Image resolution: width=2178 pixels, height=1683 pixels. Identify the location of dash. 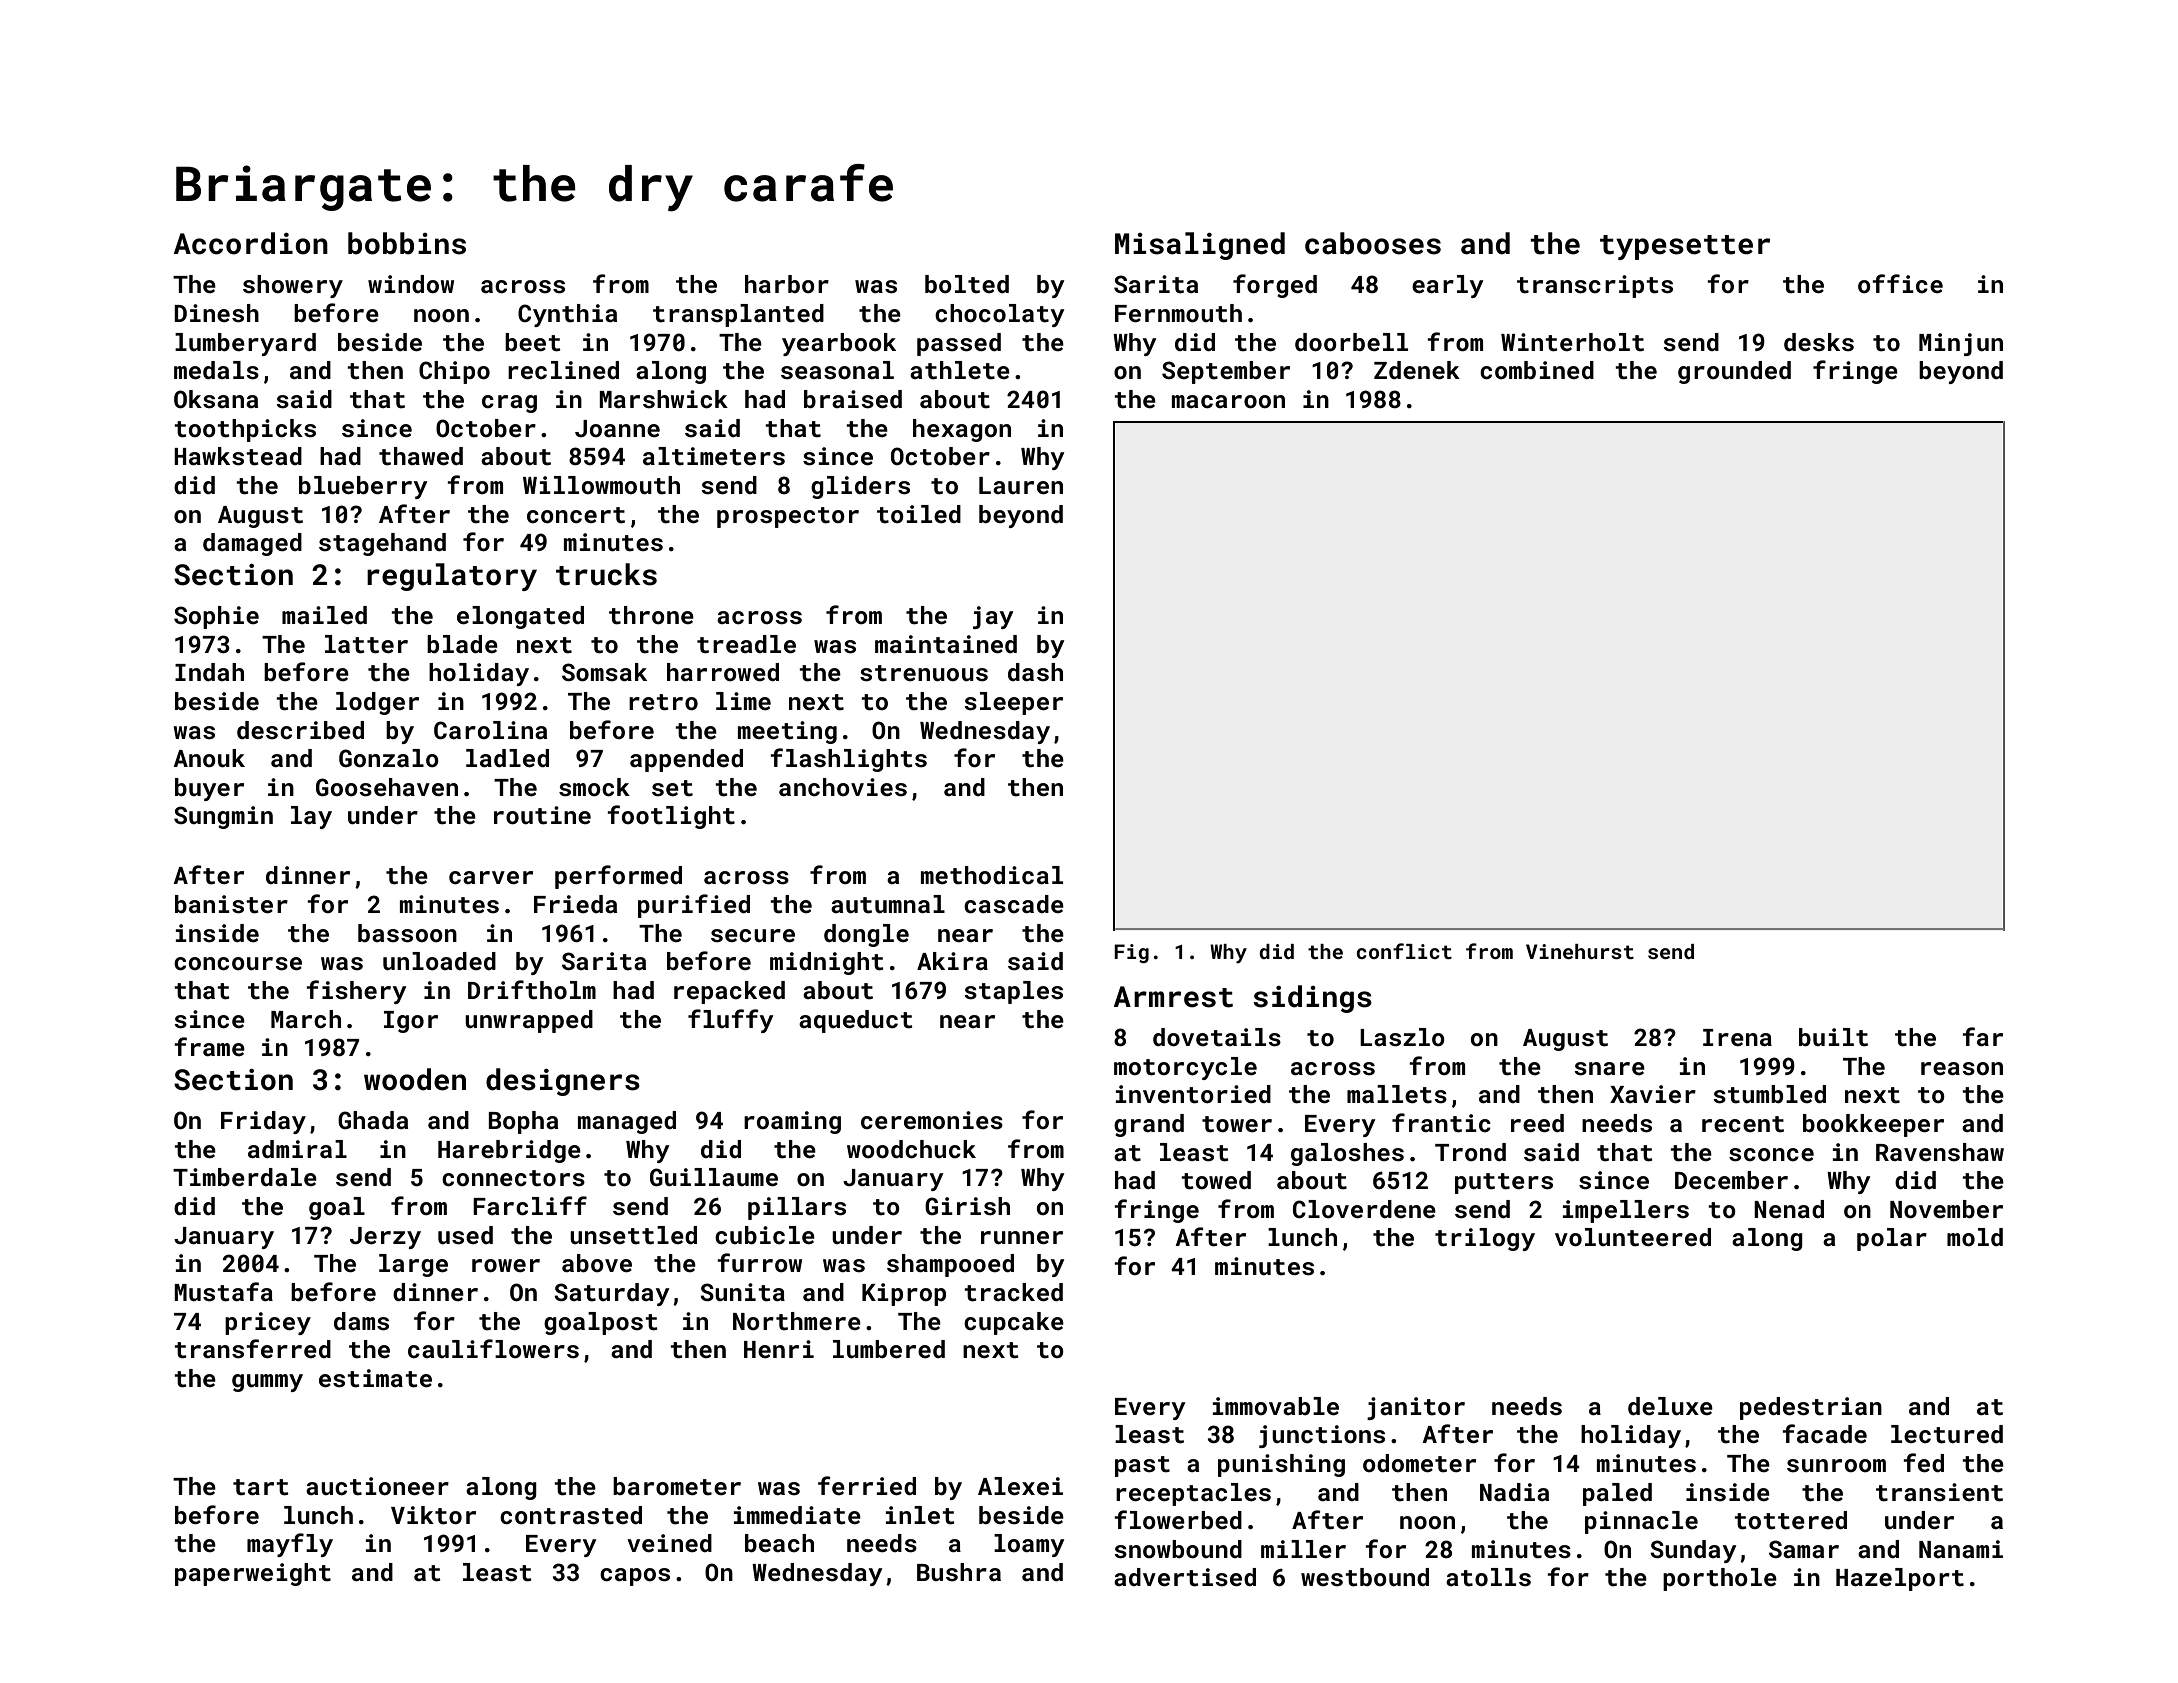
(1035, 672).
